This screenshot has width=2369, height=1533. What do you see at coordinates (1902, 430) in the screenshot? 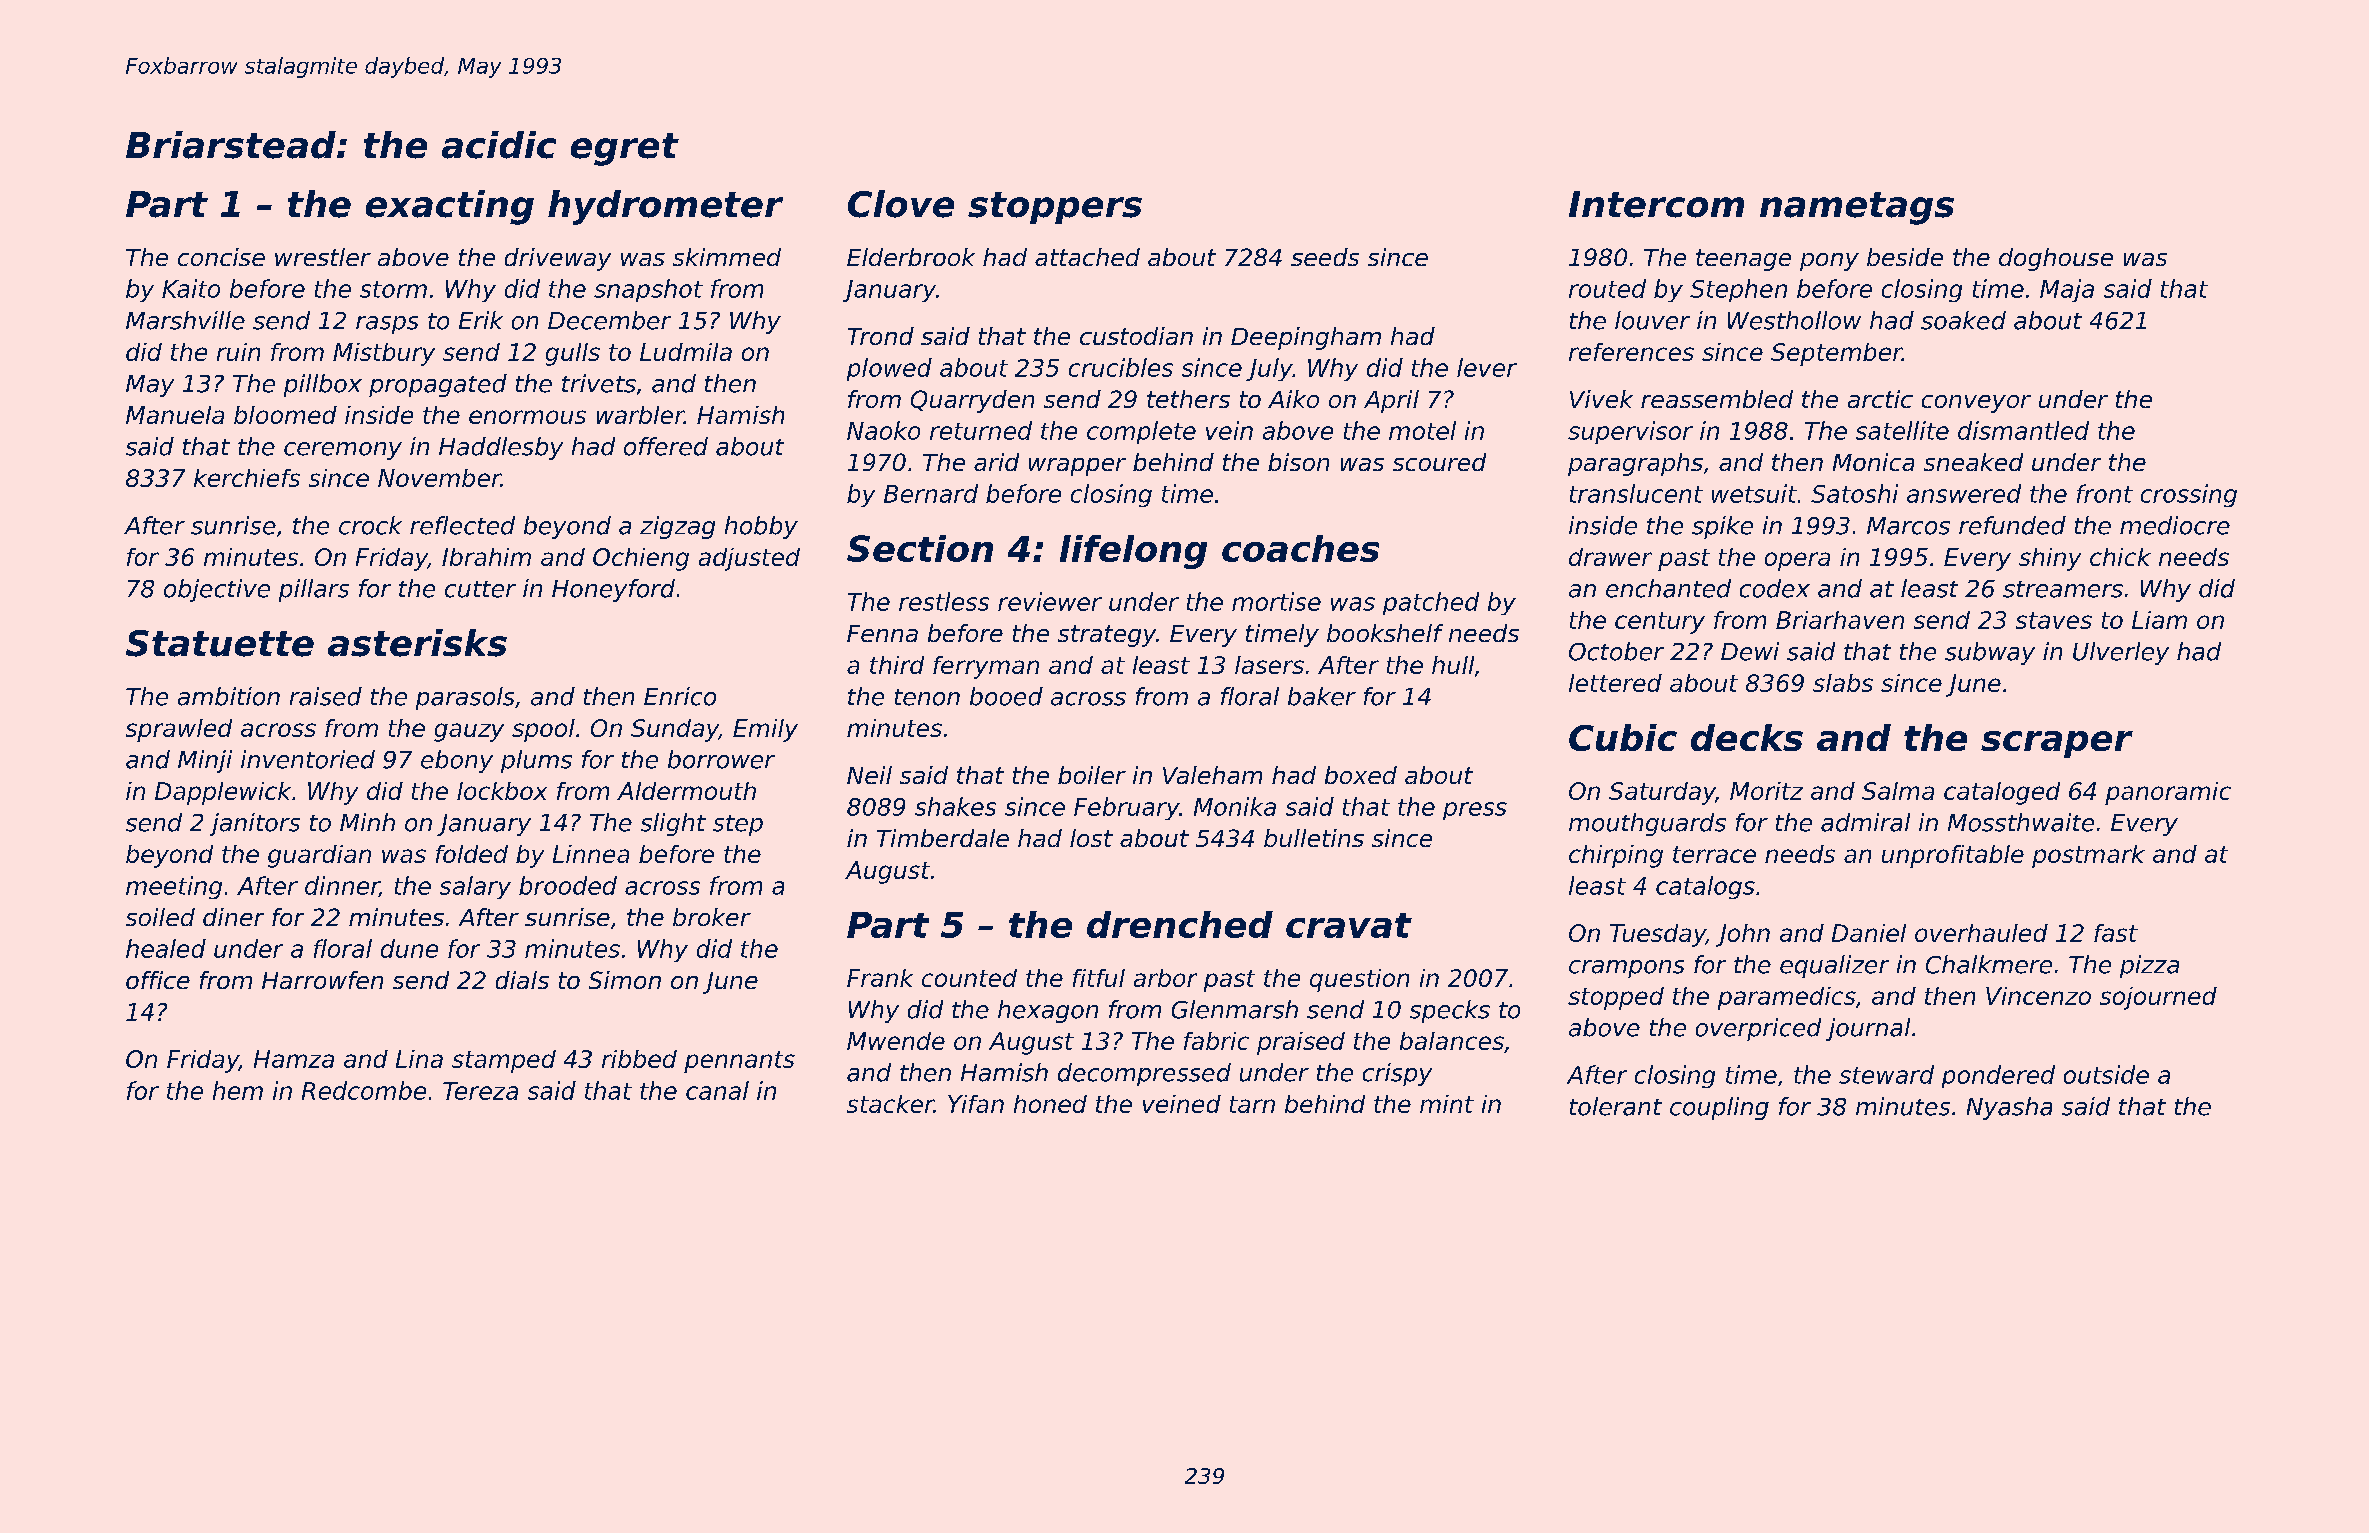
I see `satellite` at bounding box center [1902, 430].
